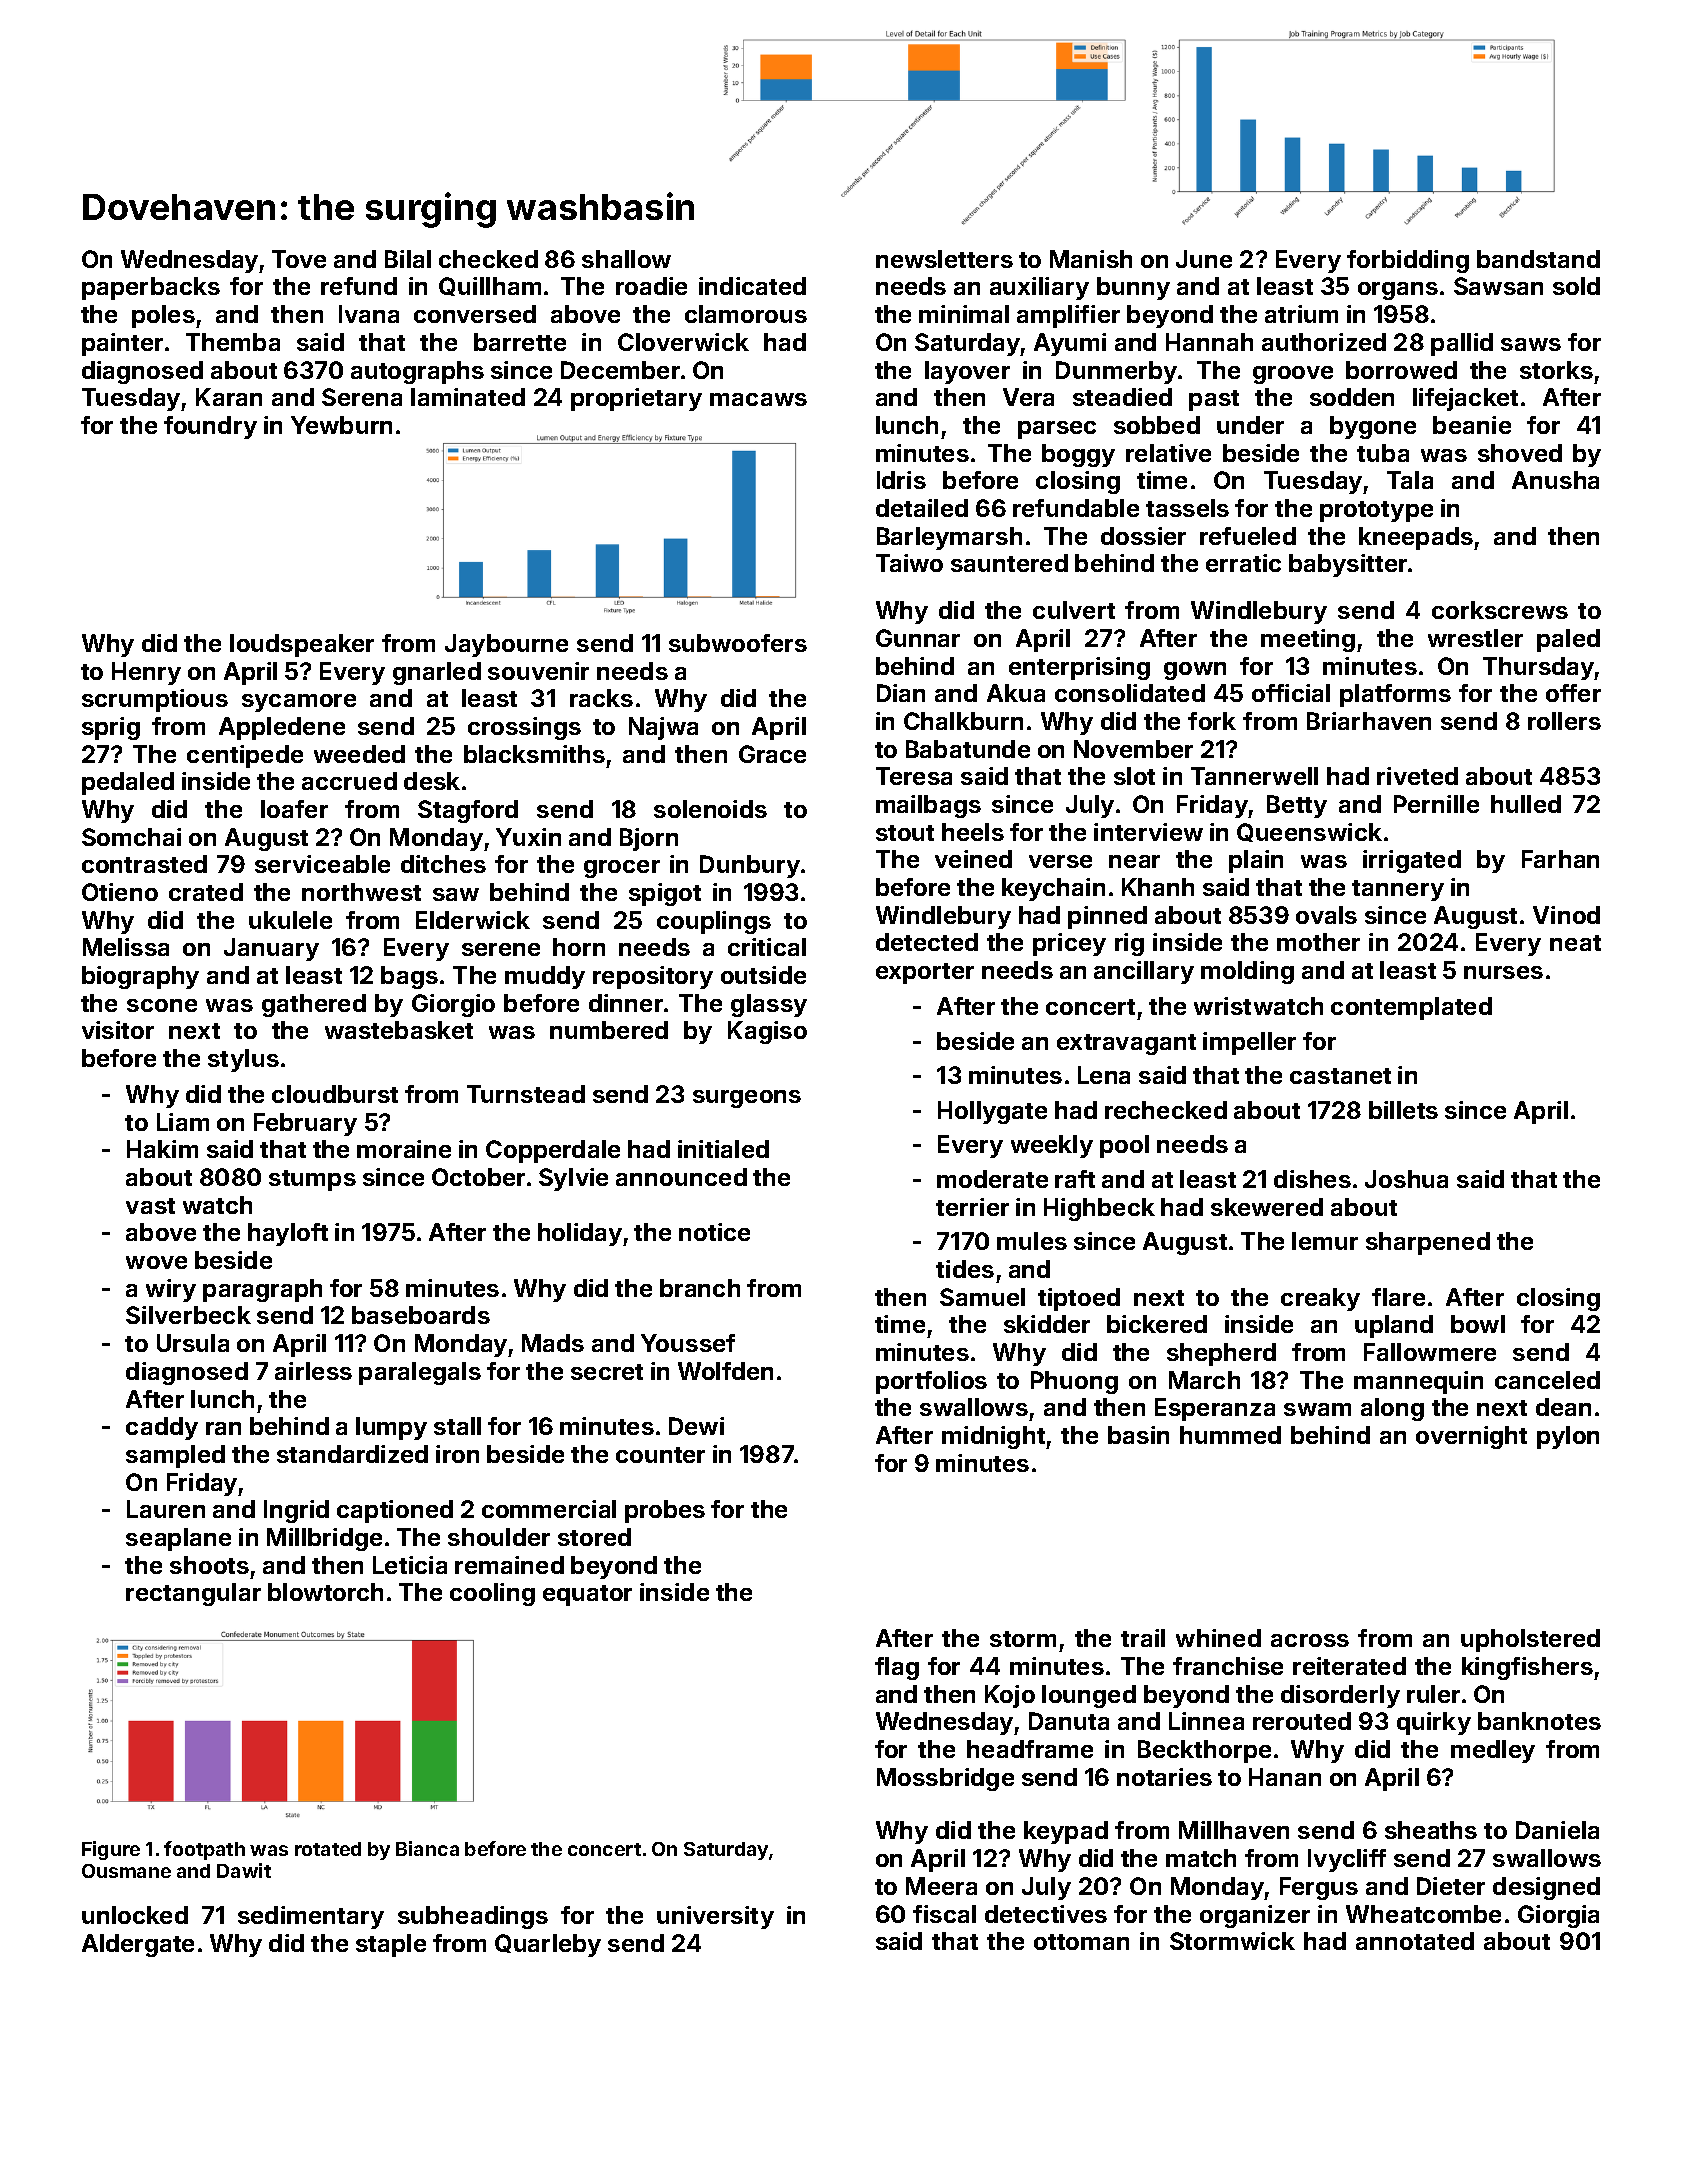  Describe the element at coordinates (758, 399) in the screenshot. I see `macaws` at that location.
